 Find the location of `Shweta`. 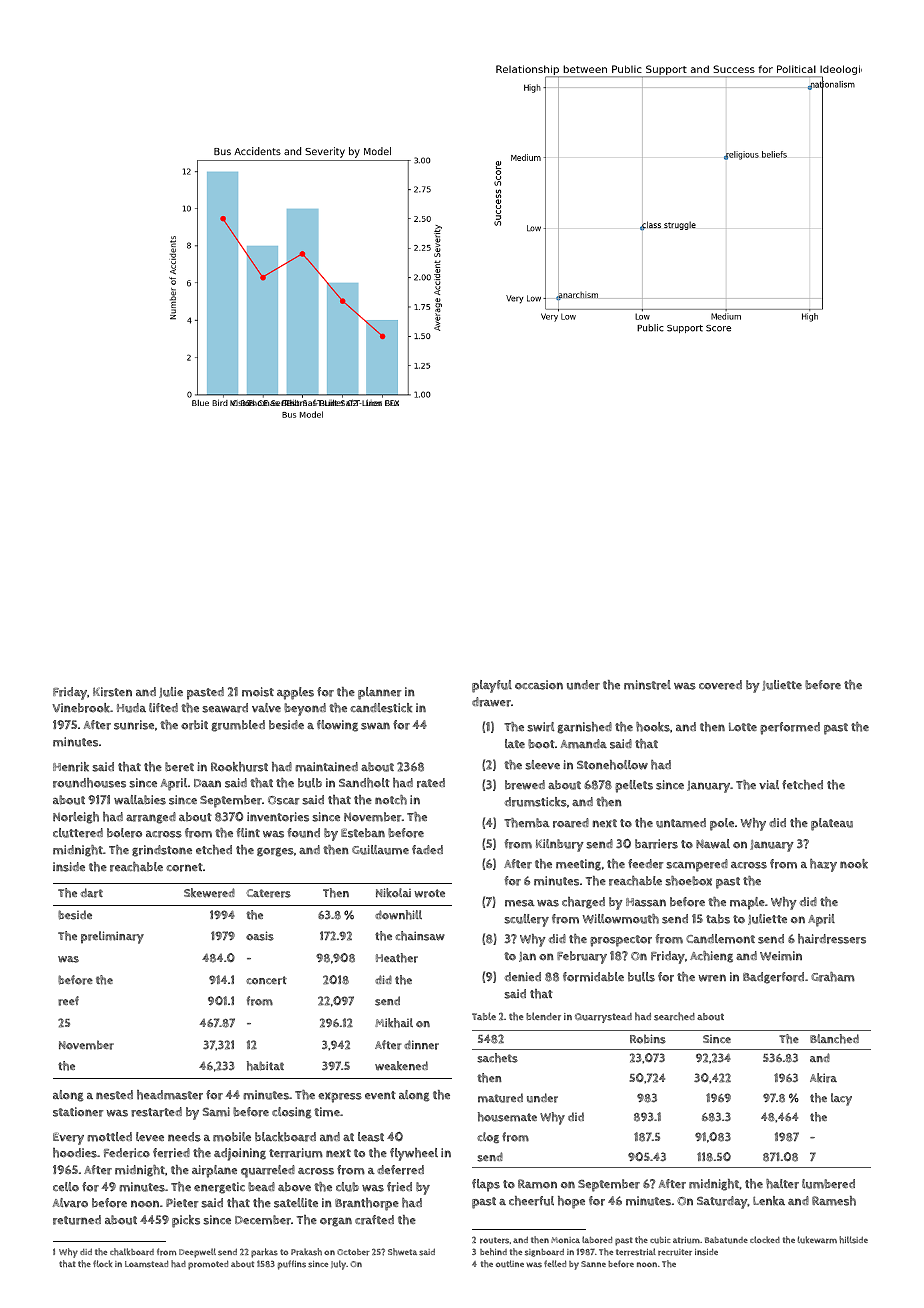

Shweta is located at coordinates (402, 1252).
